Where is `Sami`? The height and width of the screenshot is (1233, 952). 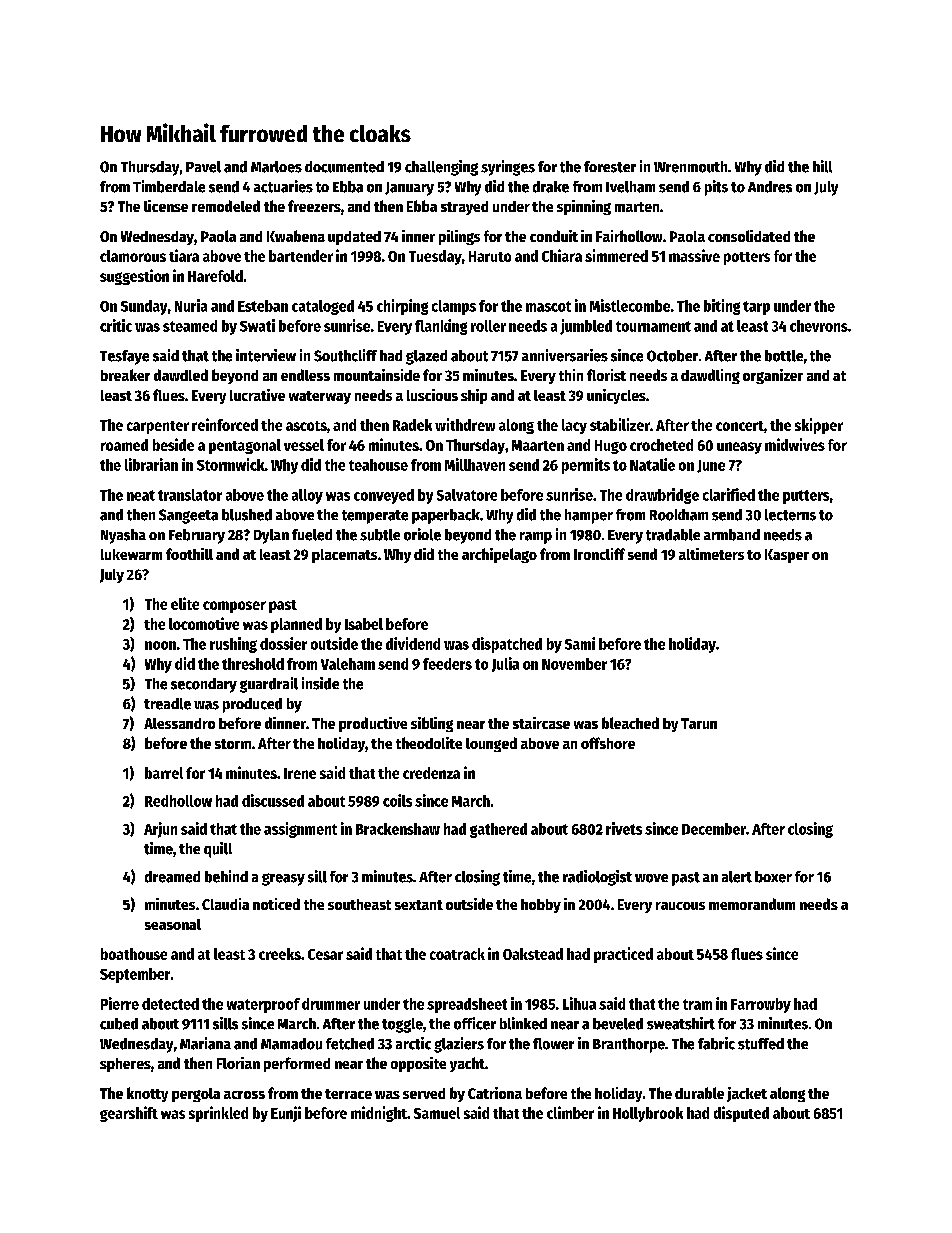
Sami is located at coordinates (580, 643).
